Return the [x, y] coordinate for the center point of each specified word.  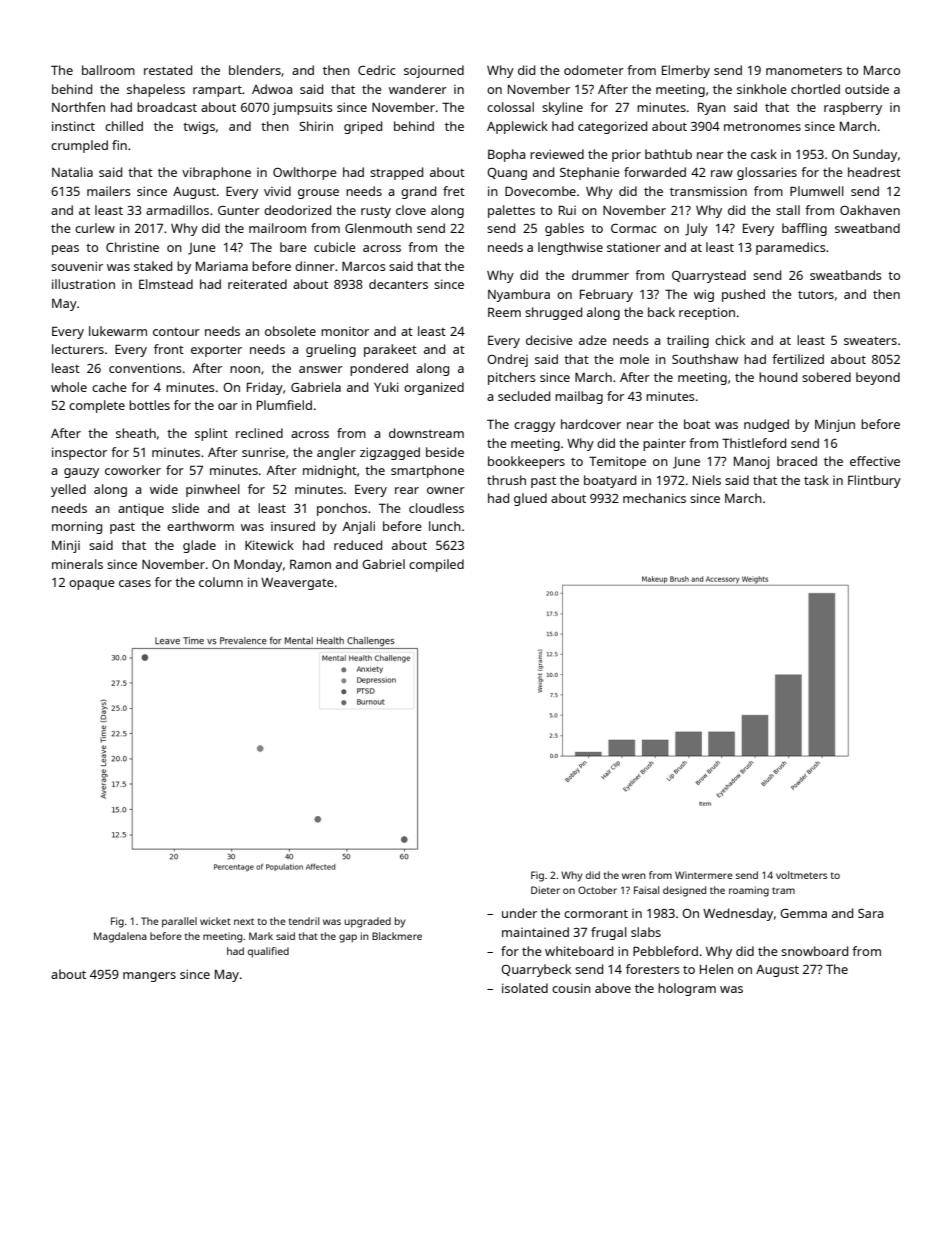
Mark [261, 936]
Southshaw [705, 359]
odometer [594, 70]
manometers [804, 70]
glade [199, 546]
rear [407, 490]
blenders [255, 70]
